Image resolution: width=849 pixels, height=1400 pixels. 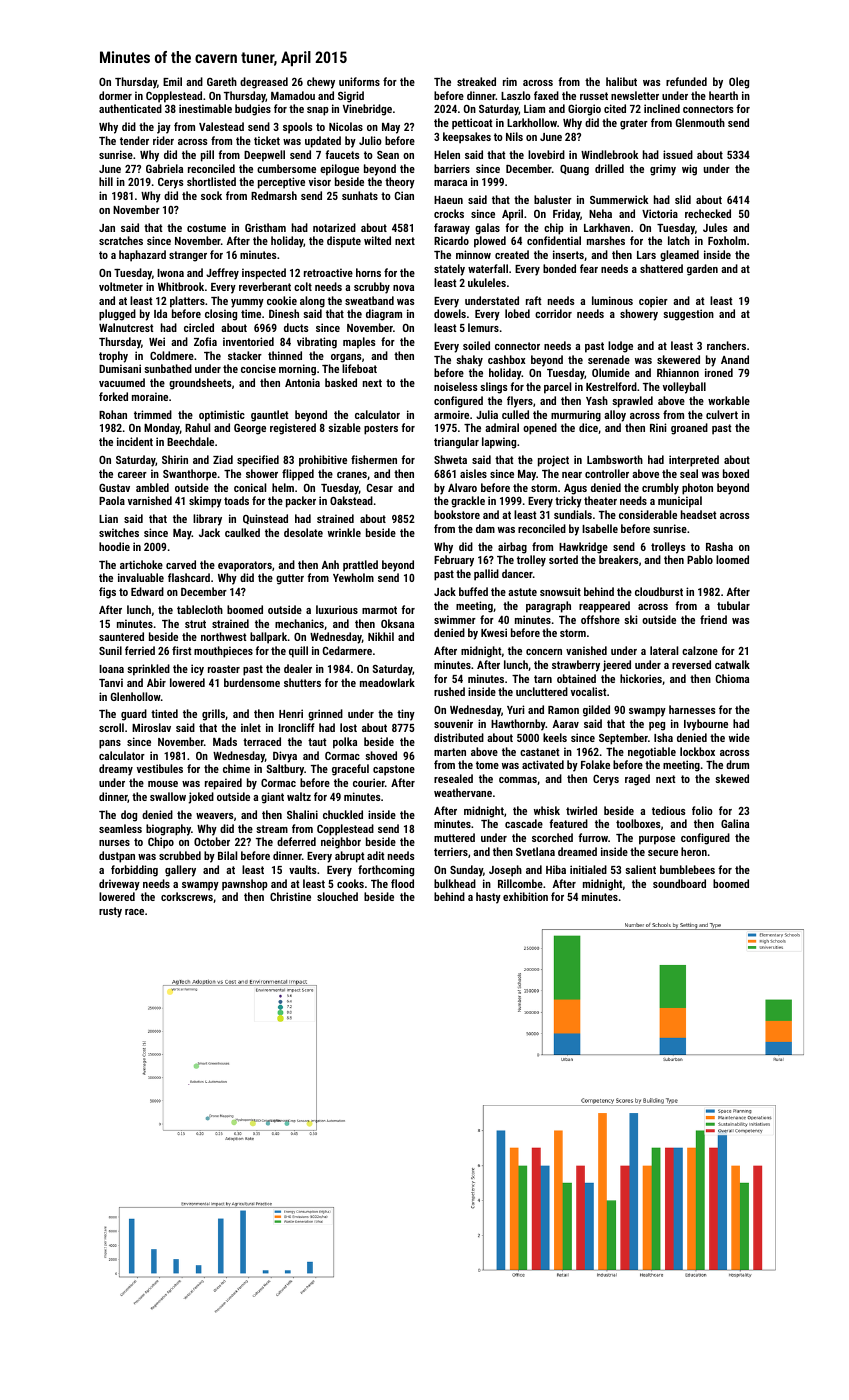 What do you see at coordinates (367, 110) in the image?
I see `Vinebridge` at bounding box center [367, 110].
